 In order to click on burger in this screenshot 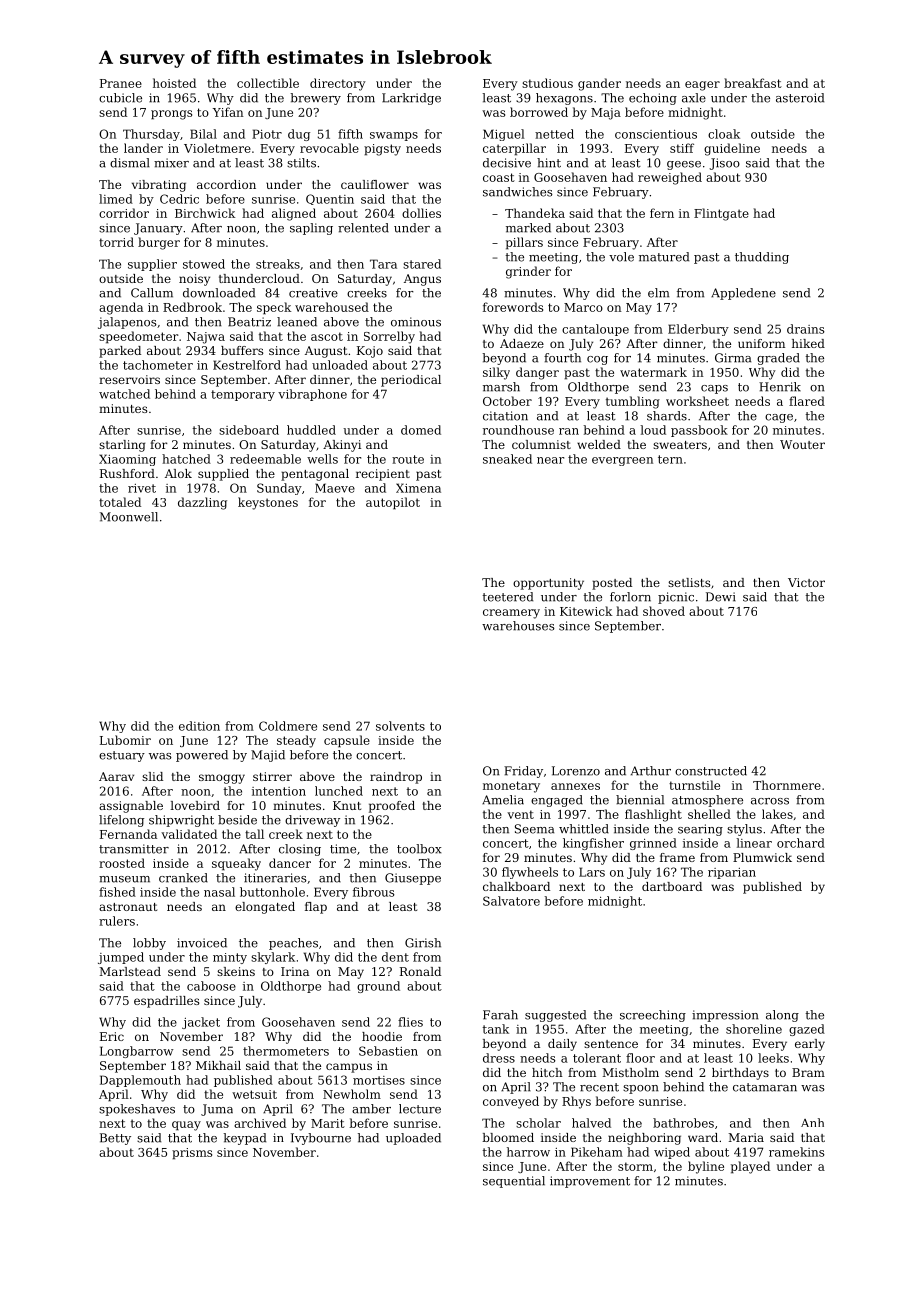, I will do `click(159, 243)`.
